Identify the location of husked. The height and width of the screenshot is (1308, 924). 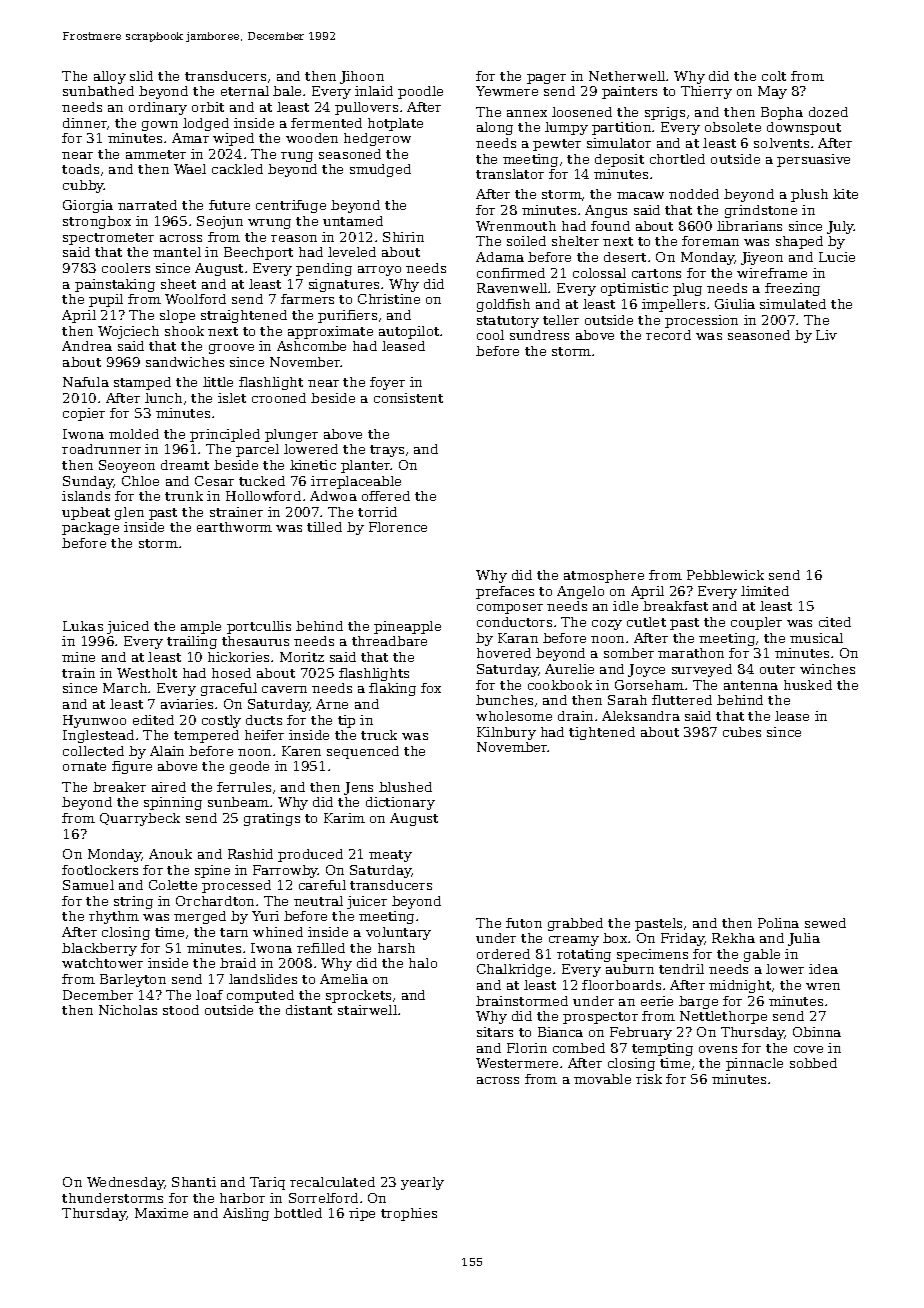
(808, 685).
